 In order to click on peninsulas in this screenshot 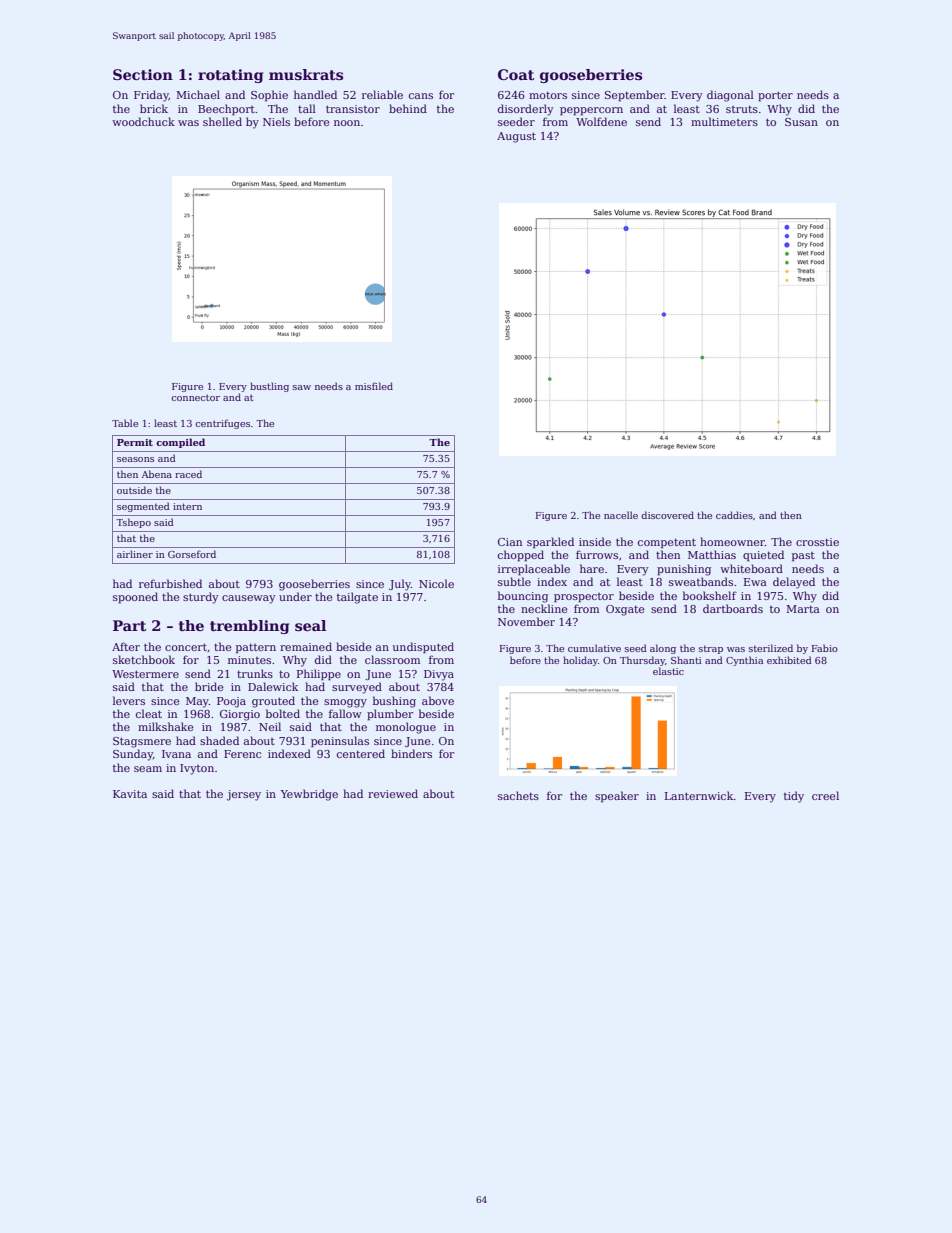, I will do `click(340, 742)`.
